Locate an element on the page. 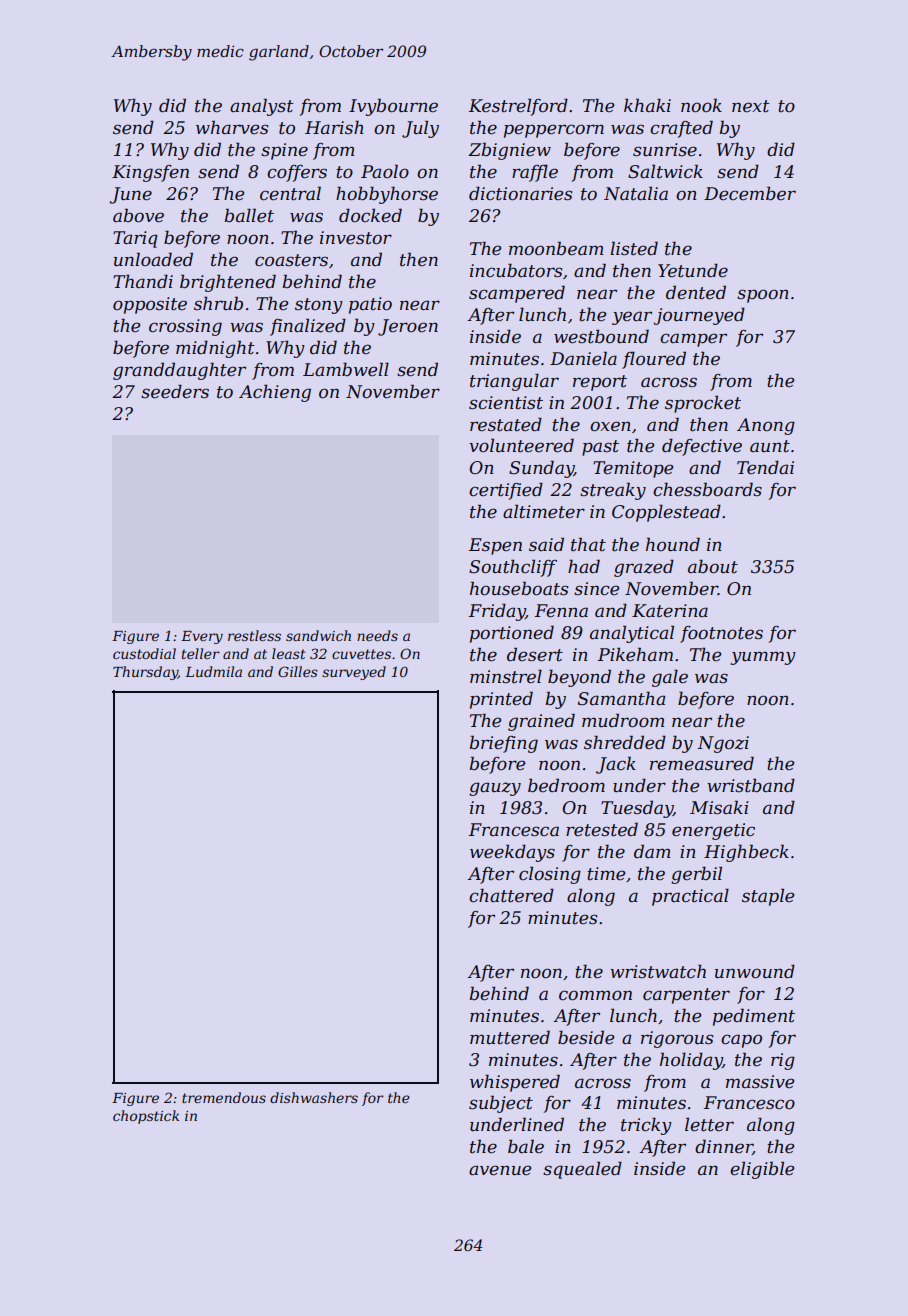 This document has width=908, height=1316. tremendous is located at coordinates (224, 1097).
